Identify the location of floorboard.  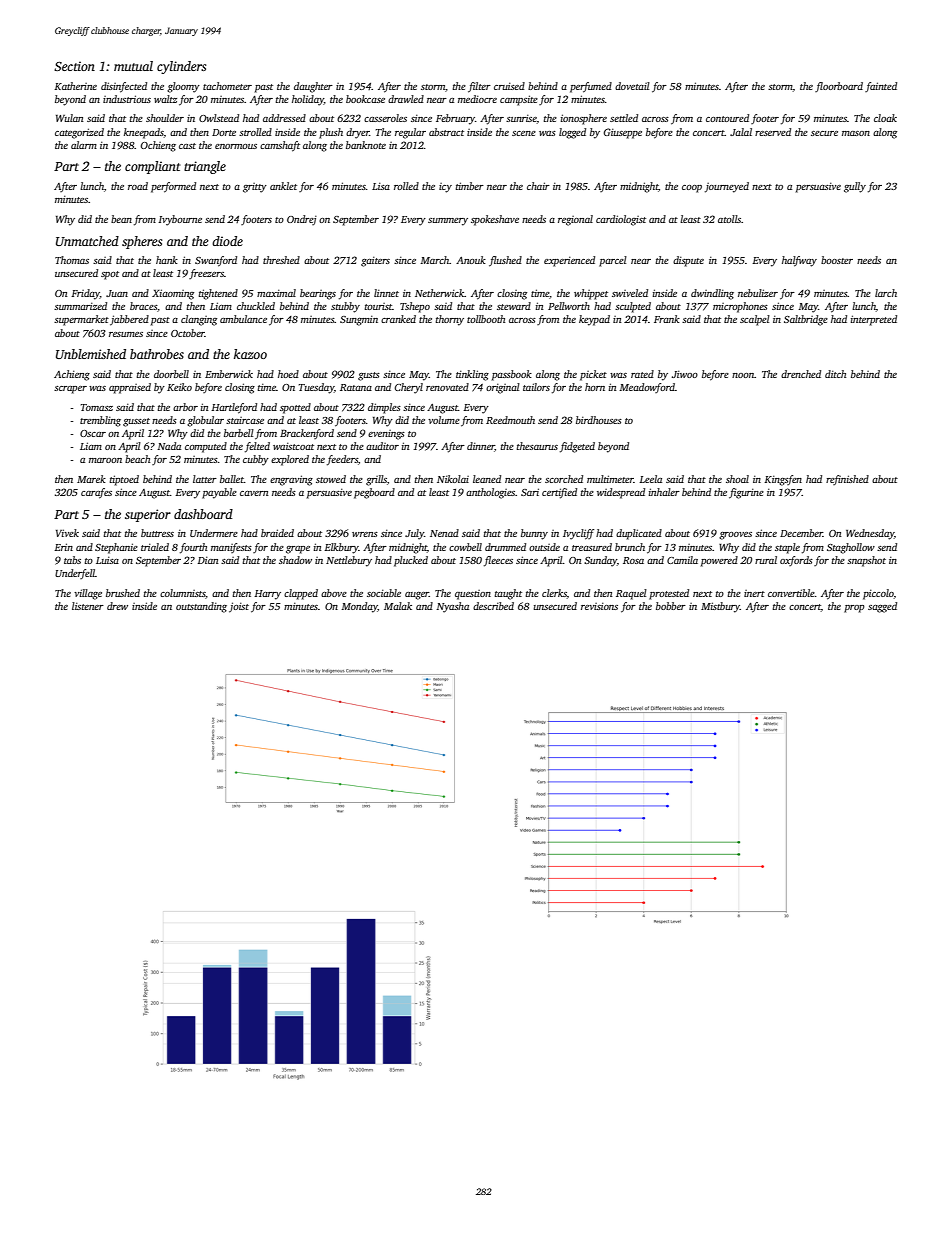
(839, 87).
